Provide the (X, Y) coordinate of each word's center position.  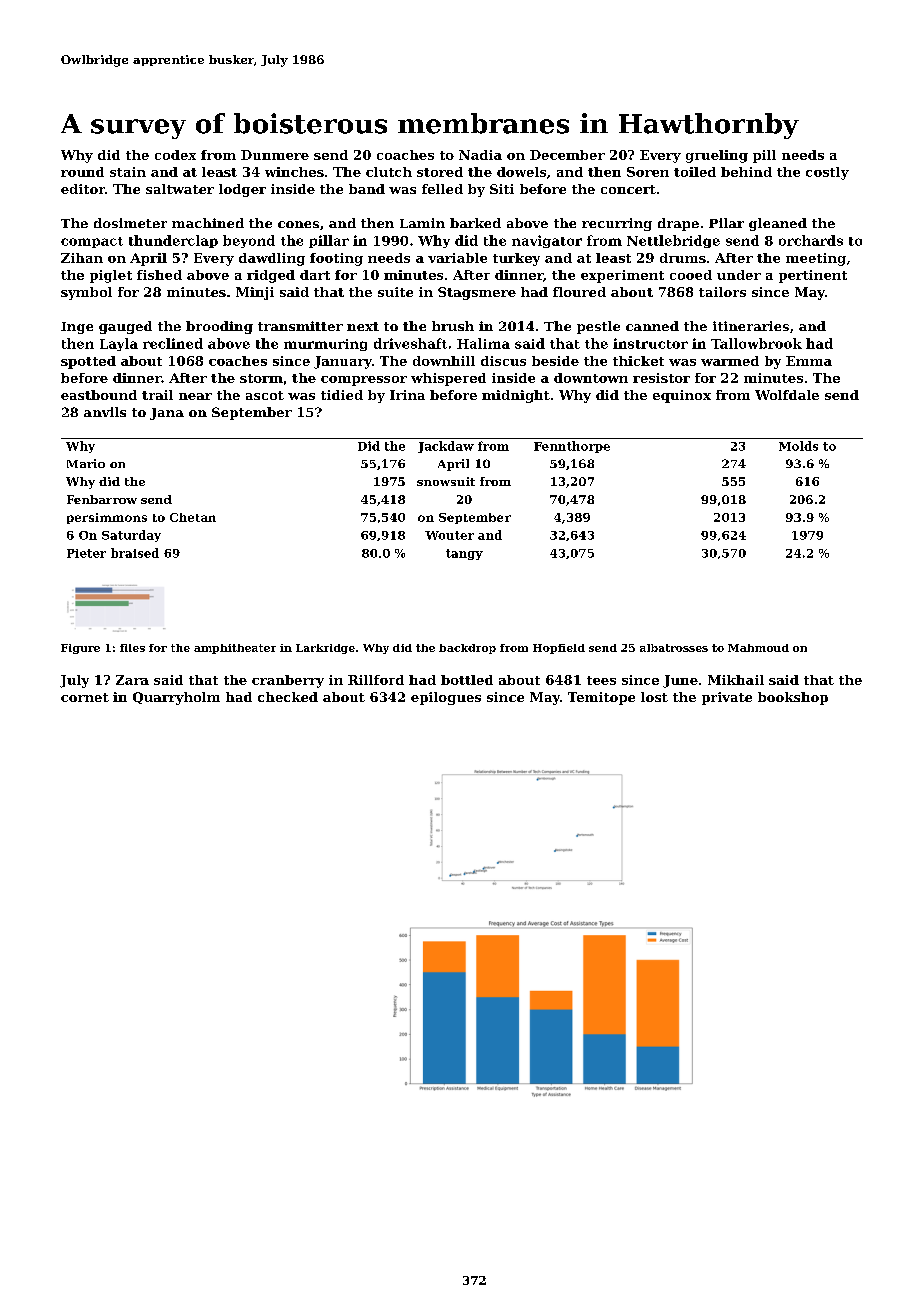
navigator (547, 241)
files (132, 648)
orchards (811, 240)
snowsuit (446, 481)
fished (159, 275)
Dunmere (275, 155)
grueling (717, 156)
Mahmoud (758, 648)
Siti (502, 189)
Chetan (193, 517)
